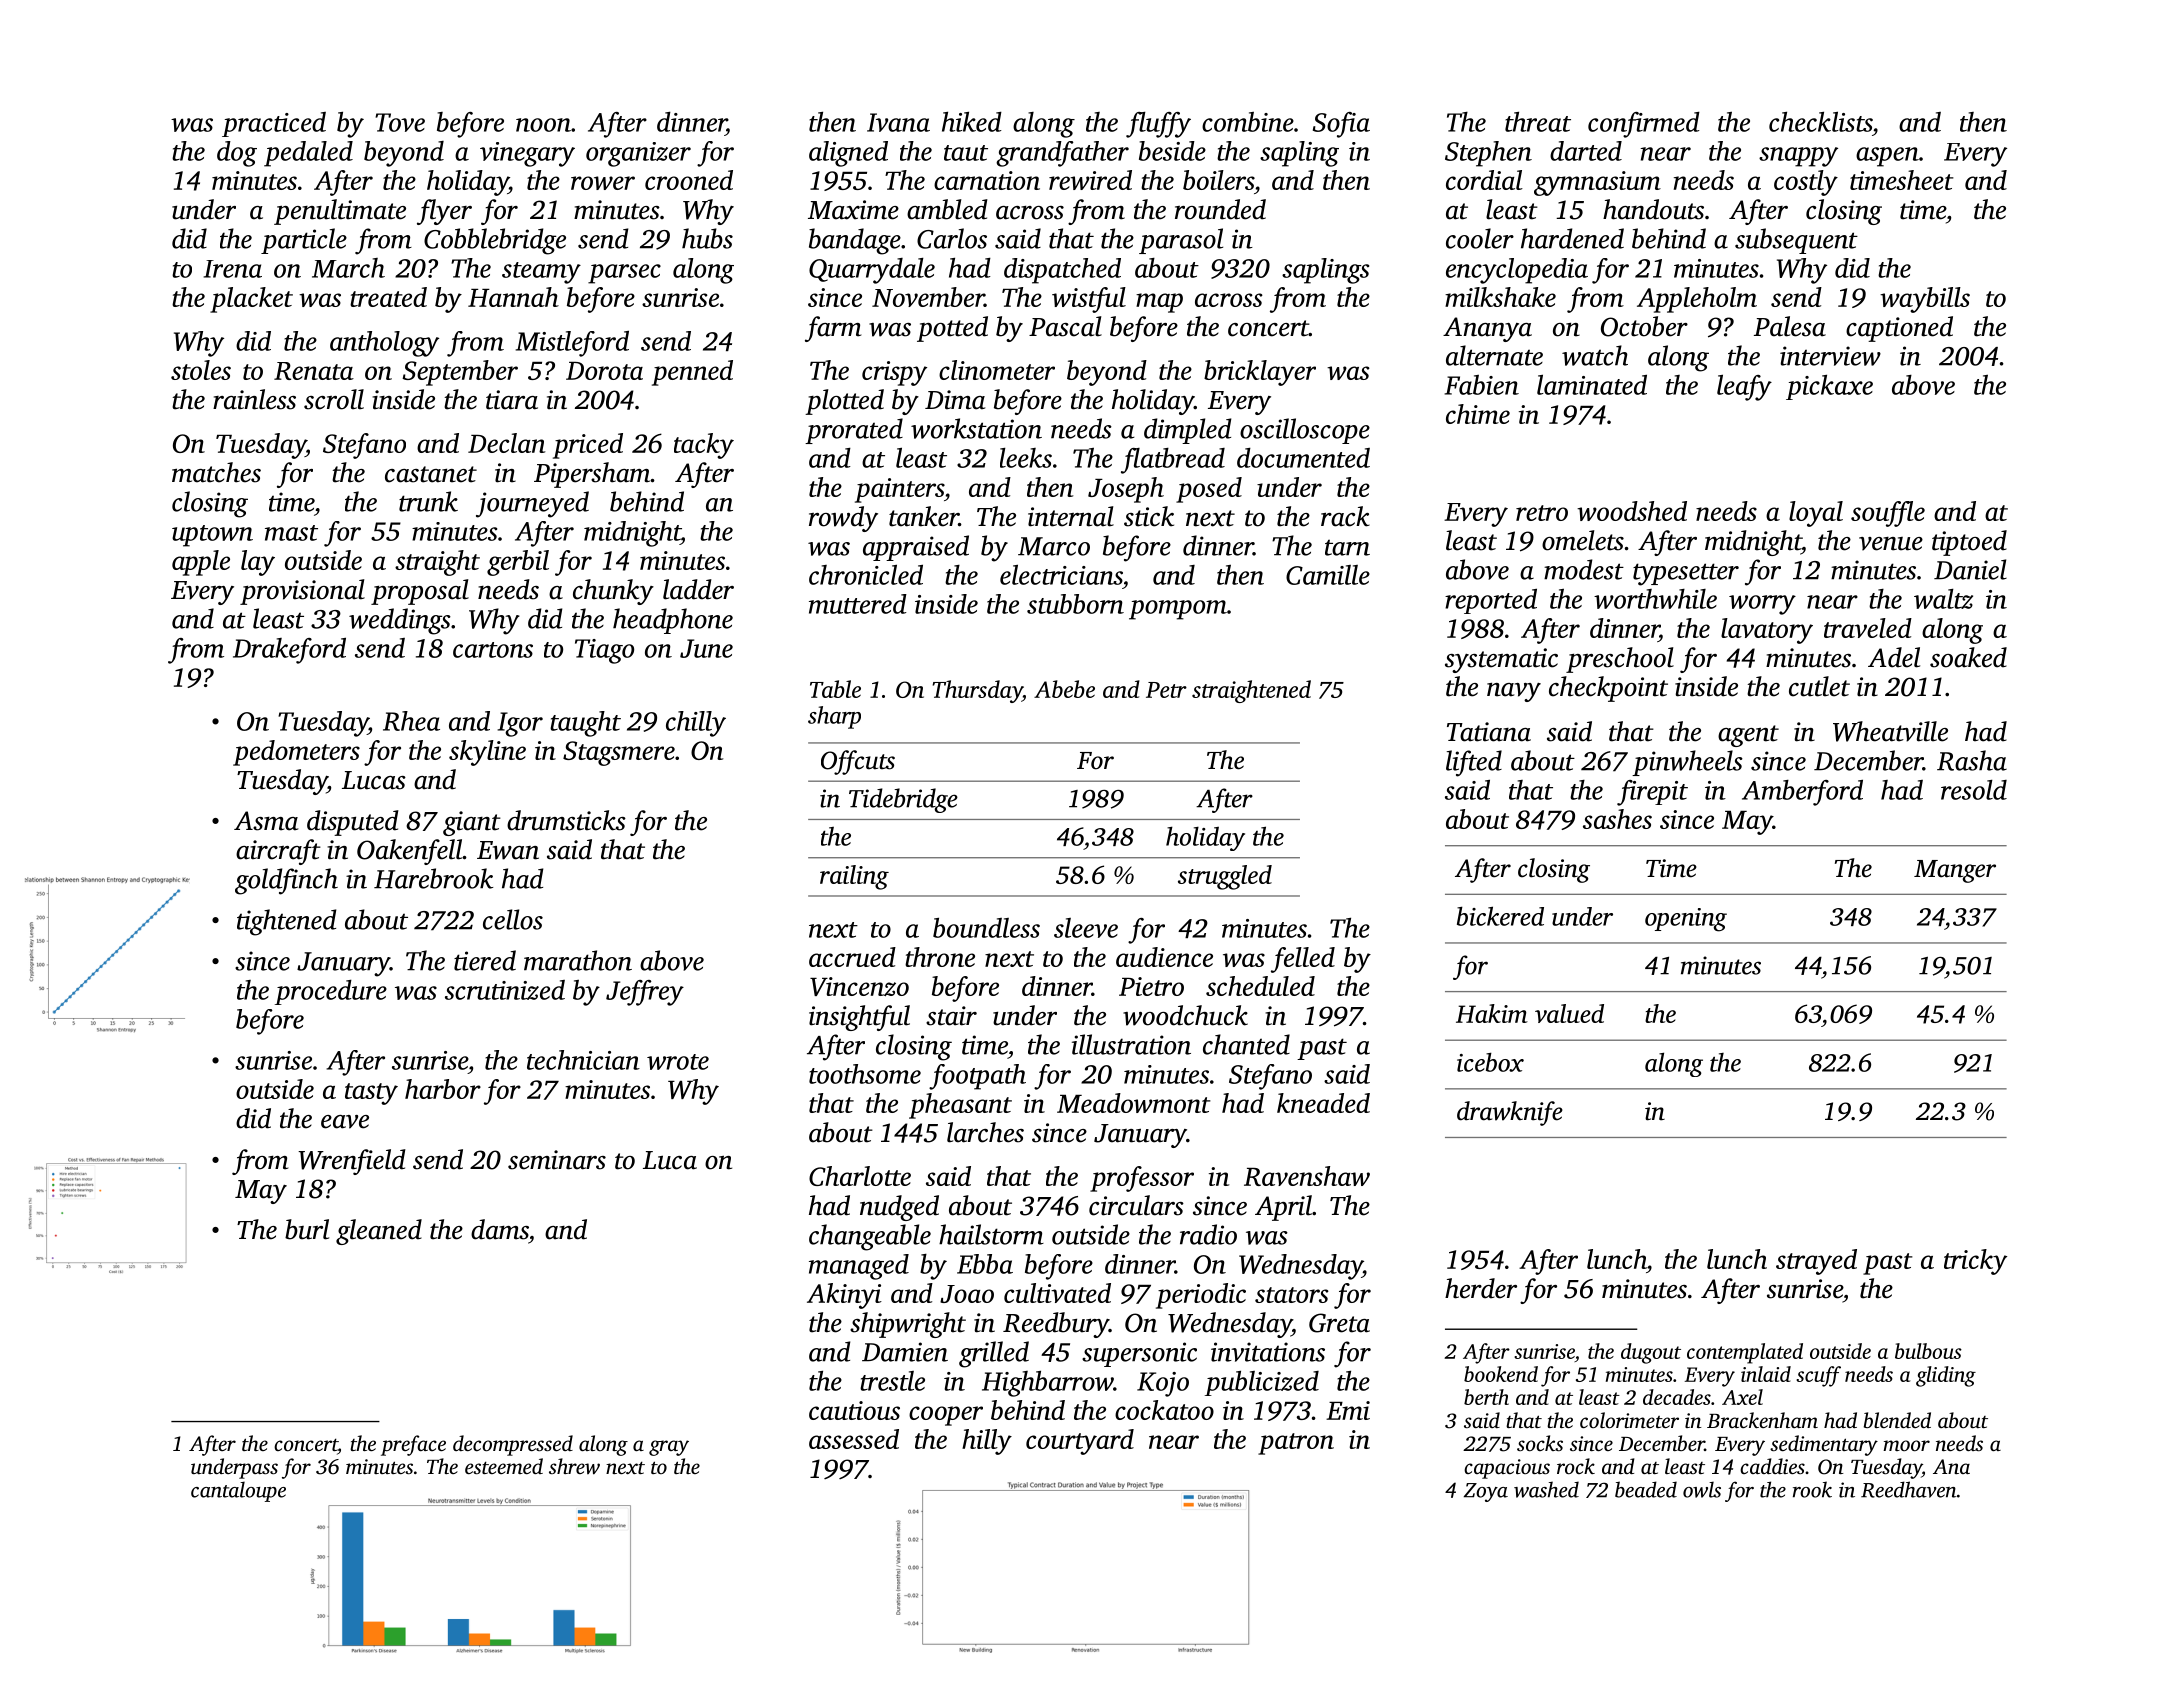 The height and width of the screenshot is (1683, 2178). Describe the element at coordinates (1158, 125) in the screenshot. I see `fluffy` at that location.
